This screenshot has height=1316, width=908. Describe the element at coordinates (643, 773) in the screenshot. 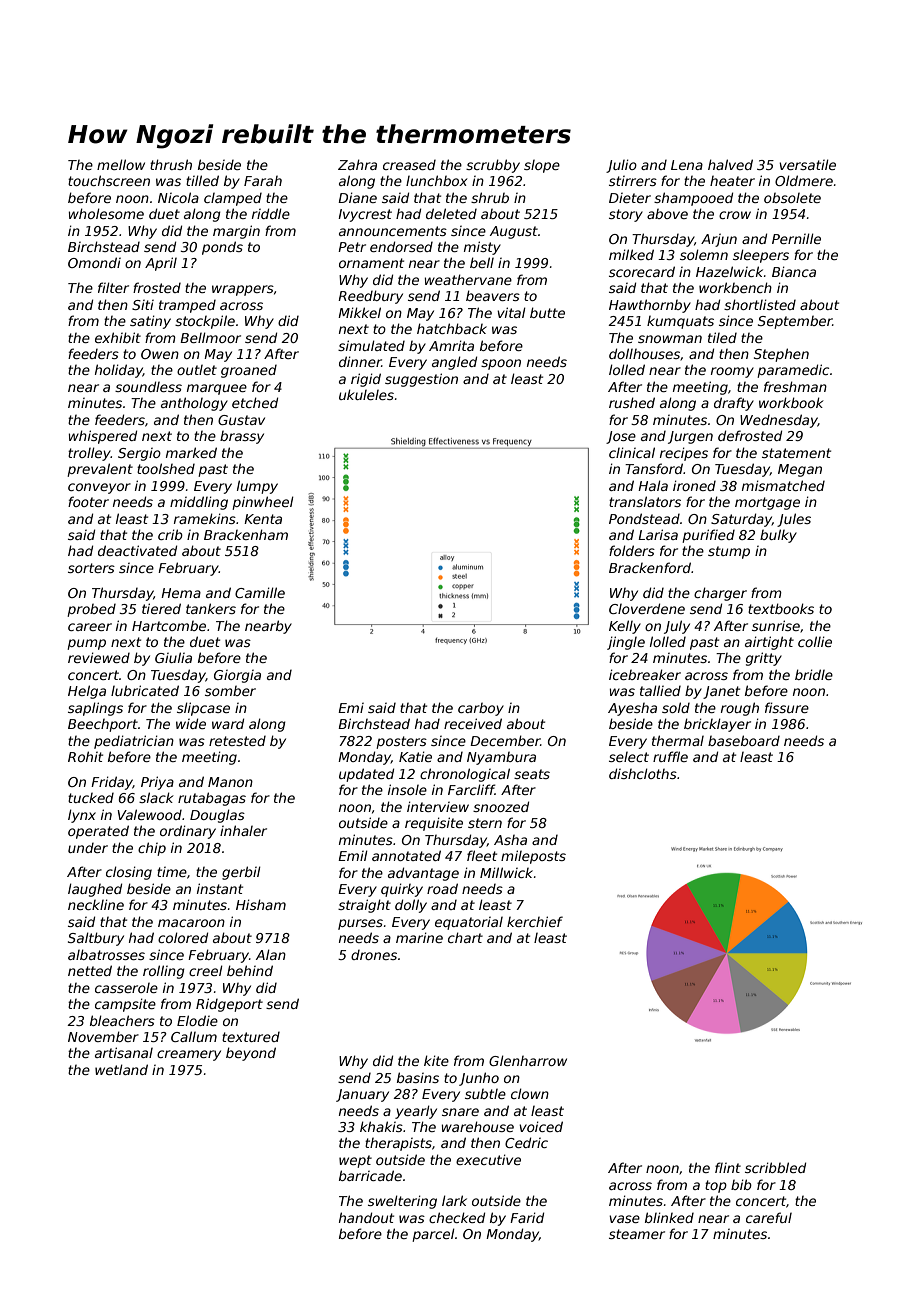

I see `dishcloths` at that location.
